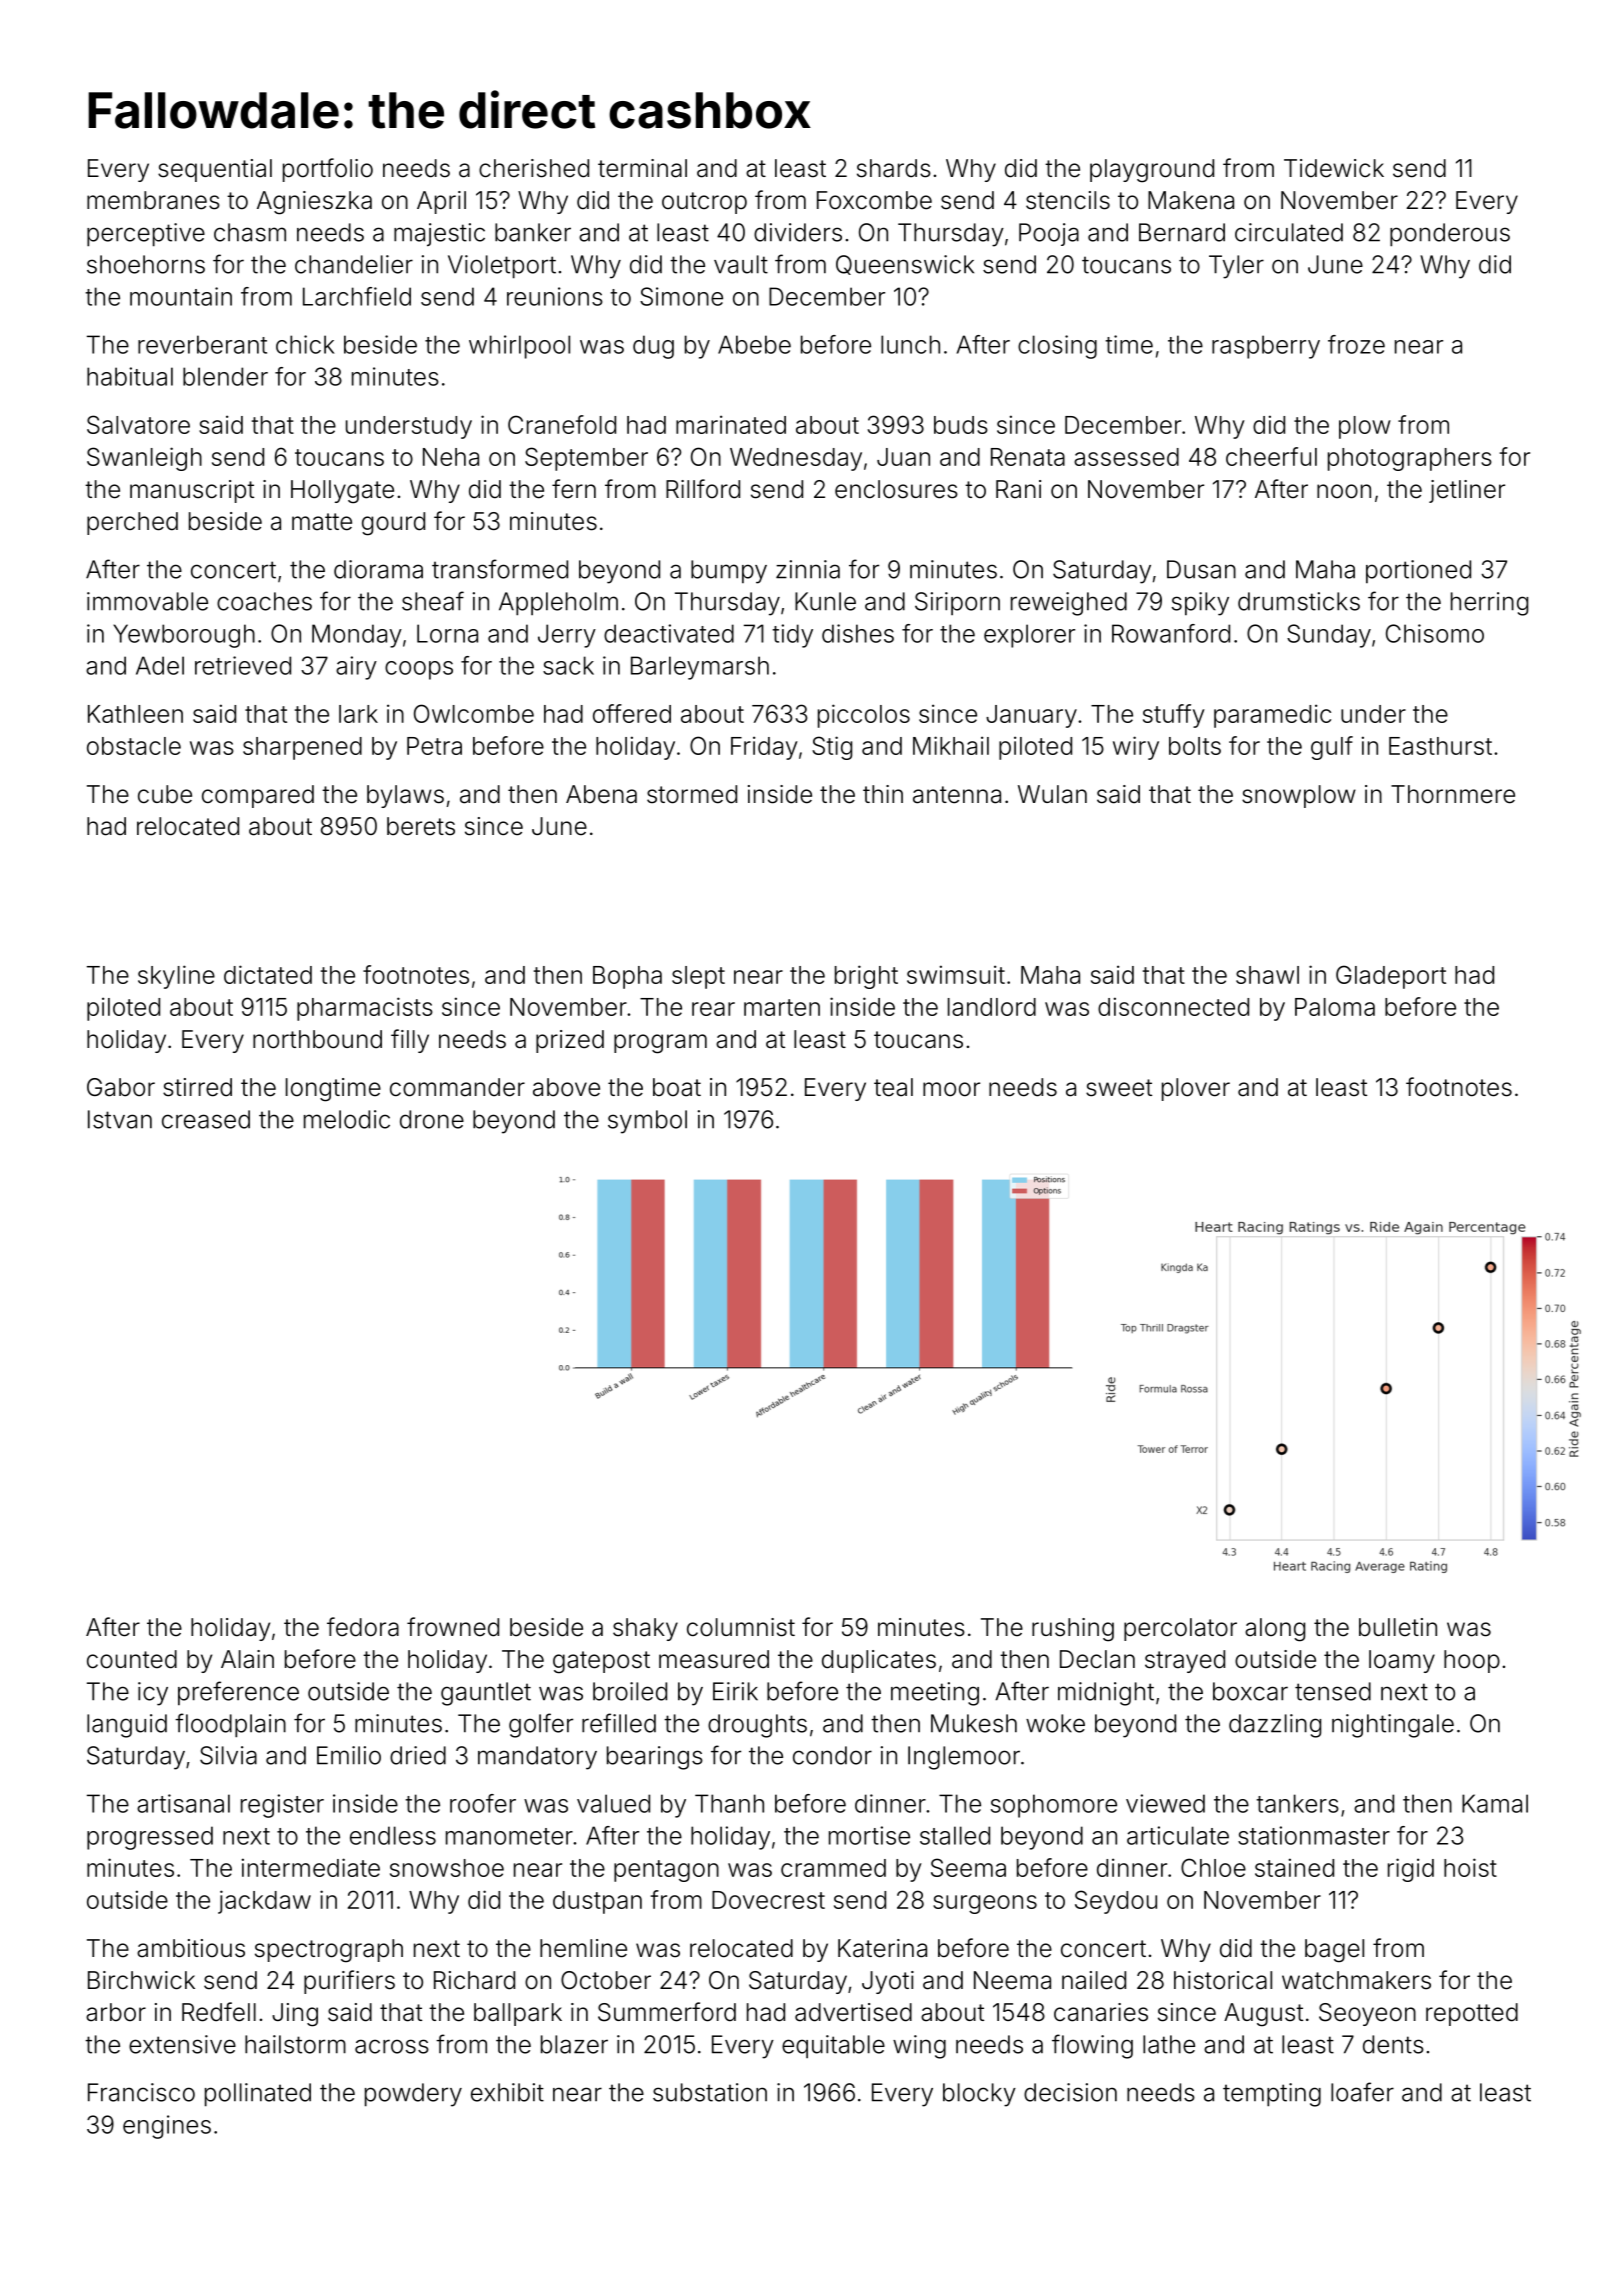  What do you see at coordinates (1182, 232) in the document?
I see `Bernard` at bounding box center [1182, 232].
